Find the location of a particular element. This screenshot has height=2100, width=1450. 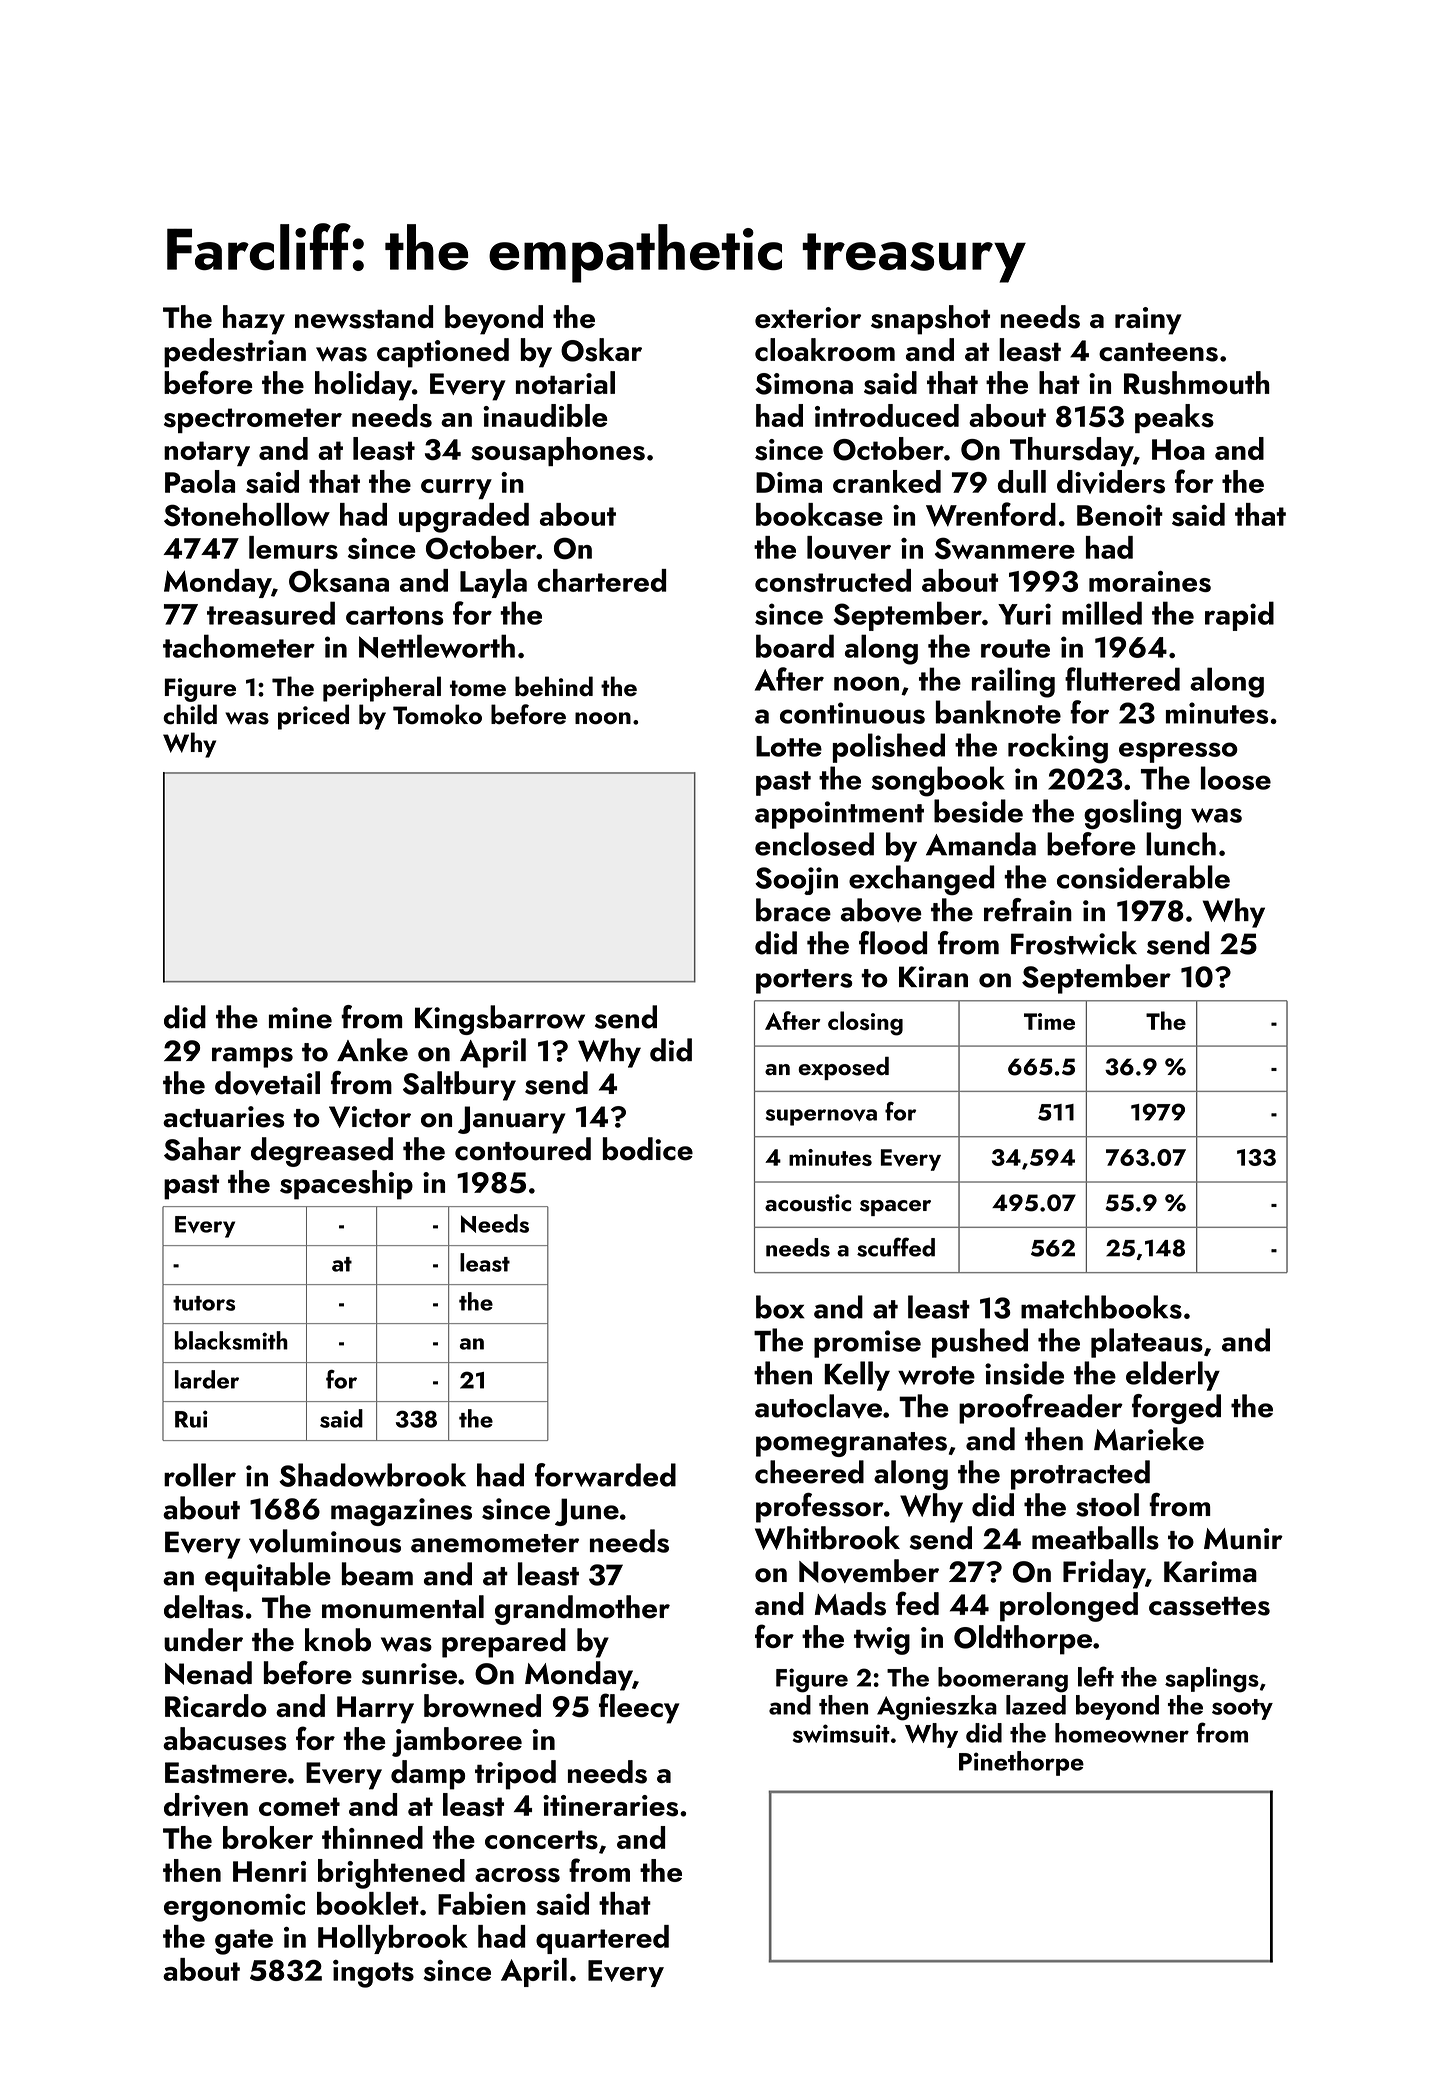

Pinethorpe is located at coordinates (1021, 1763).
